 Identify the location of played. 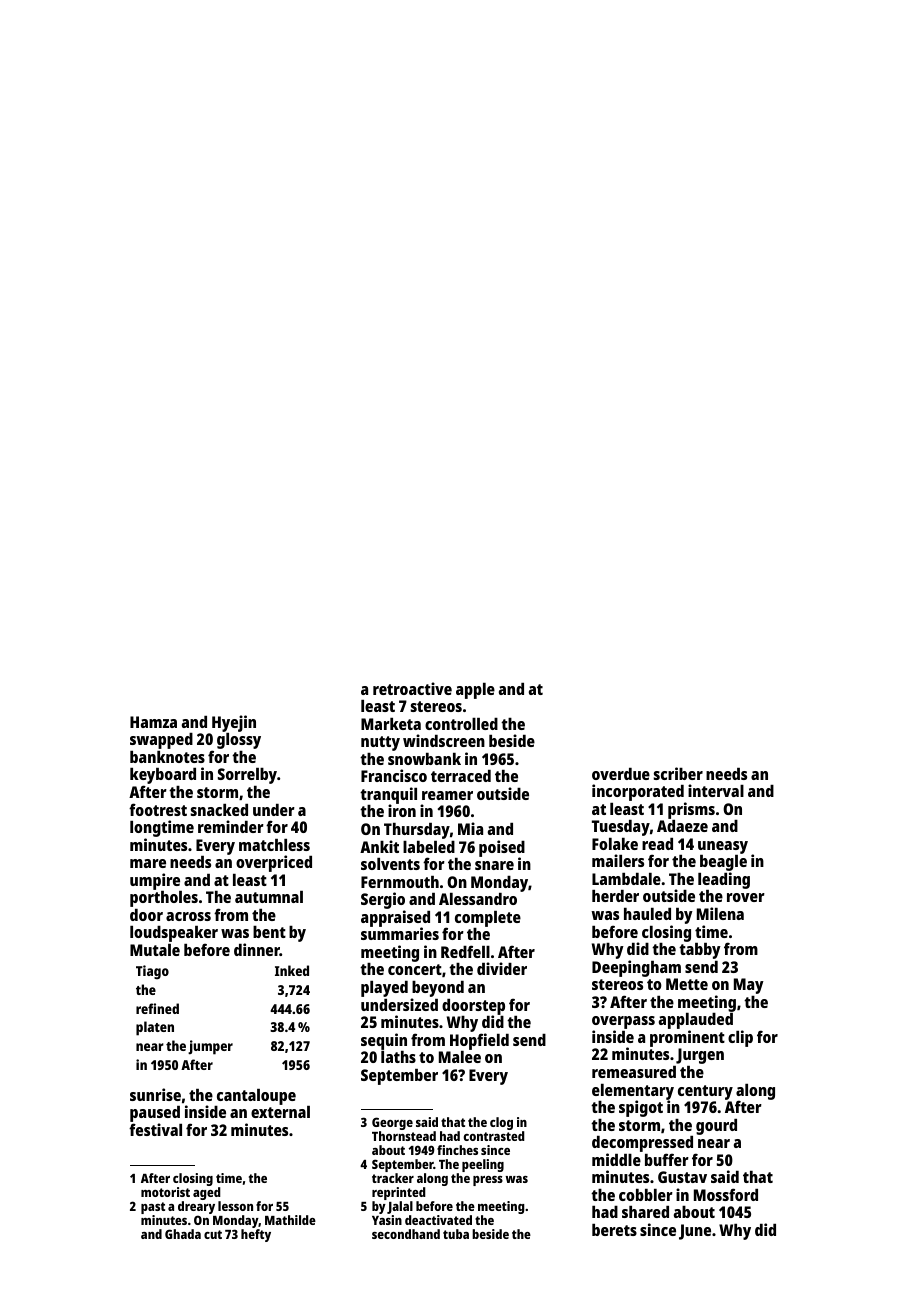
(384, 989).
